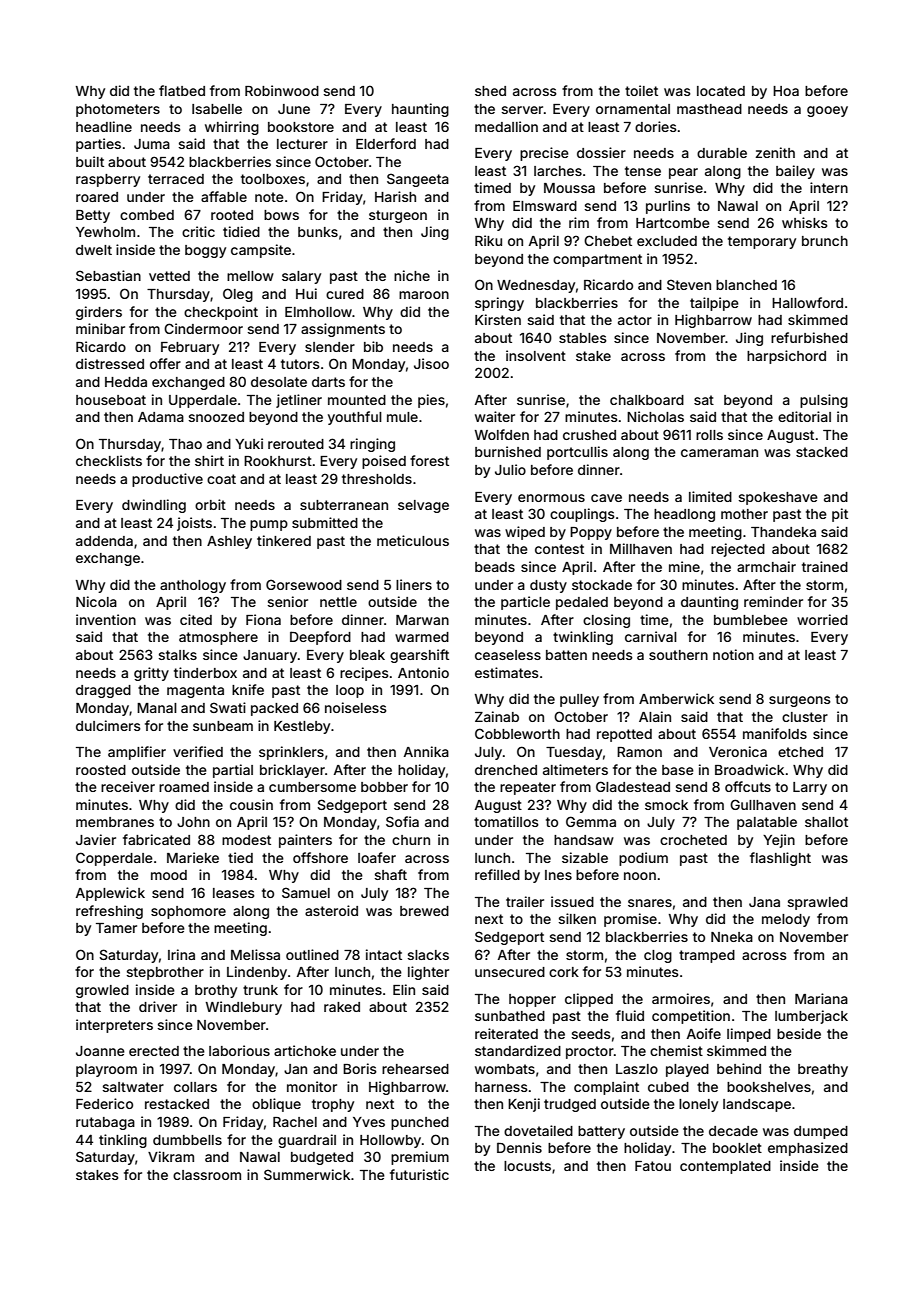 Image resolution: width=924 pixels, height=1308 pixels. I want to click on toilet, so click(641, 90).
